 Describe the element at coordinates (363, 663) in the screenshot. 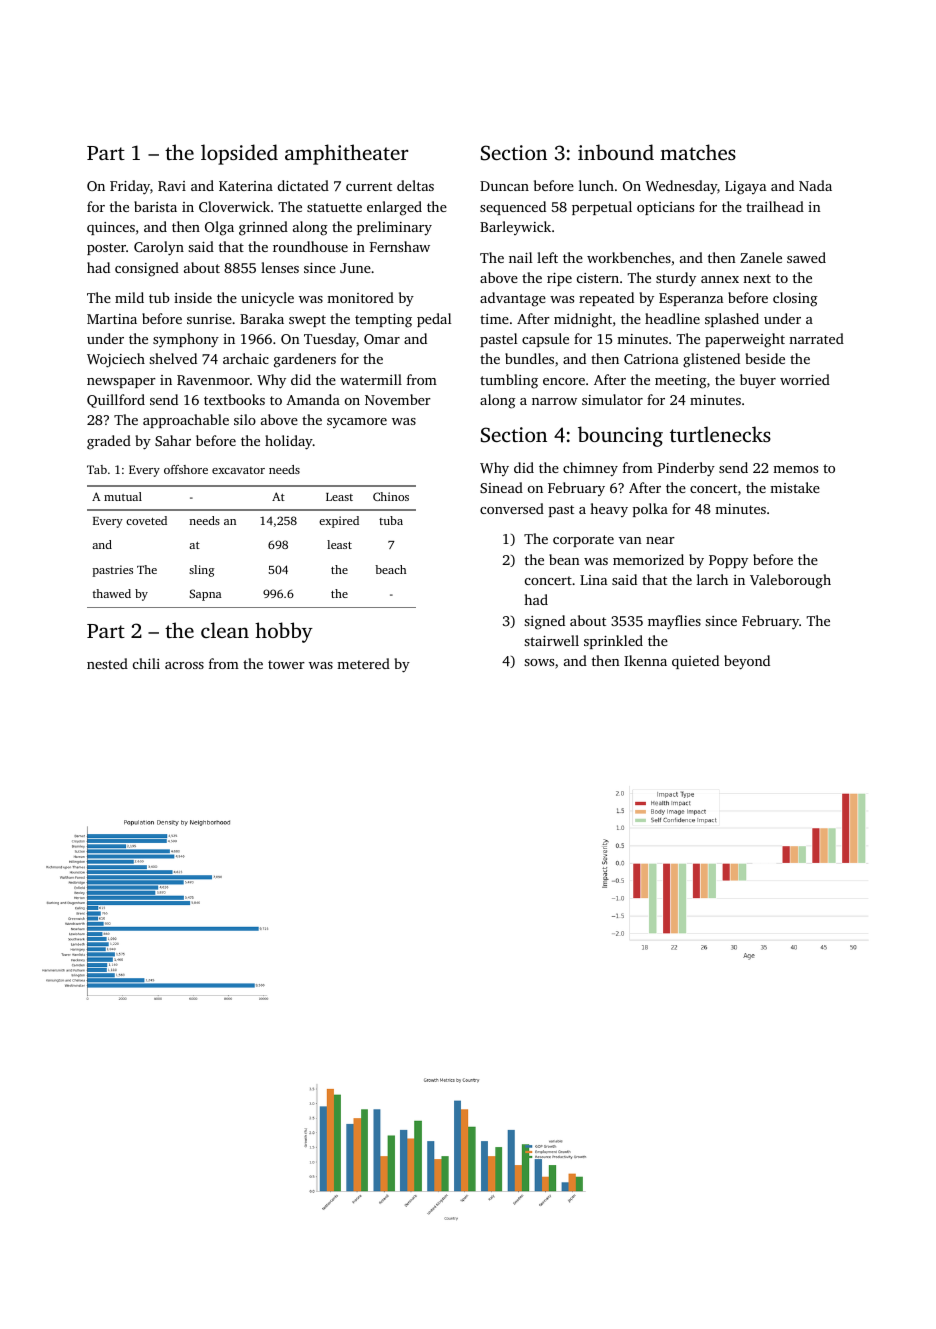

I see `metered` at that location.
